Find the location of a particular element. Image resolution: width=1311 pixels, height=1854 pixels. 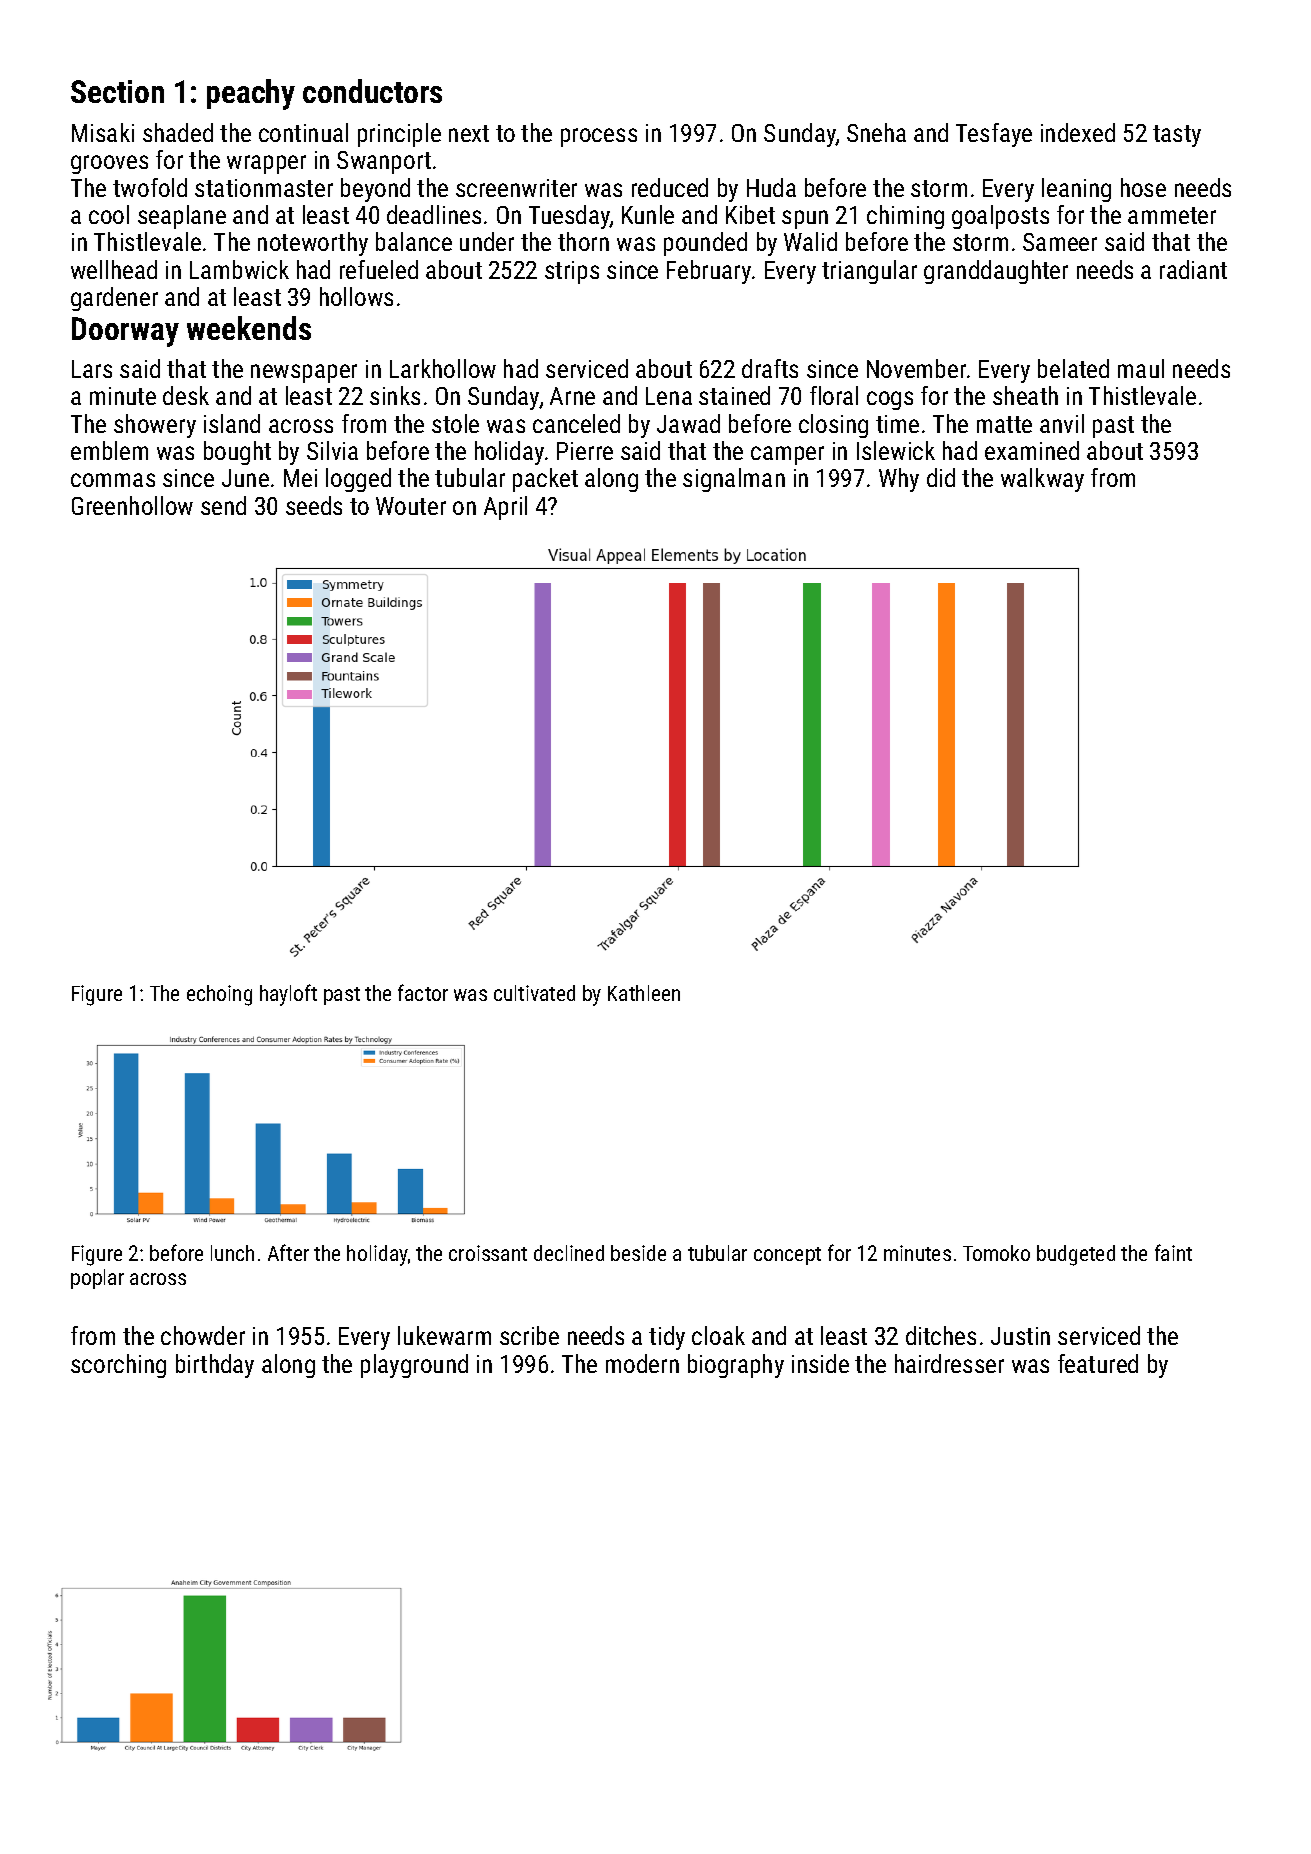

send is located at coordinates (223, 505).
